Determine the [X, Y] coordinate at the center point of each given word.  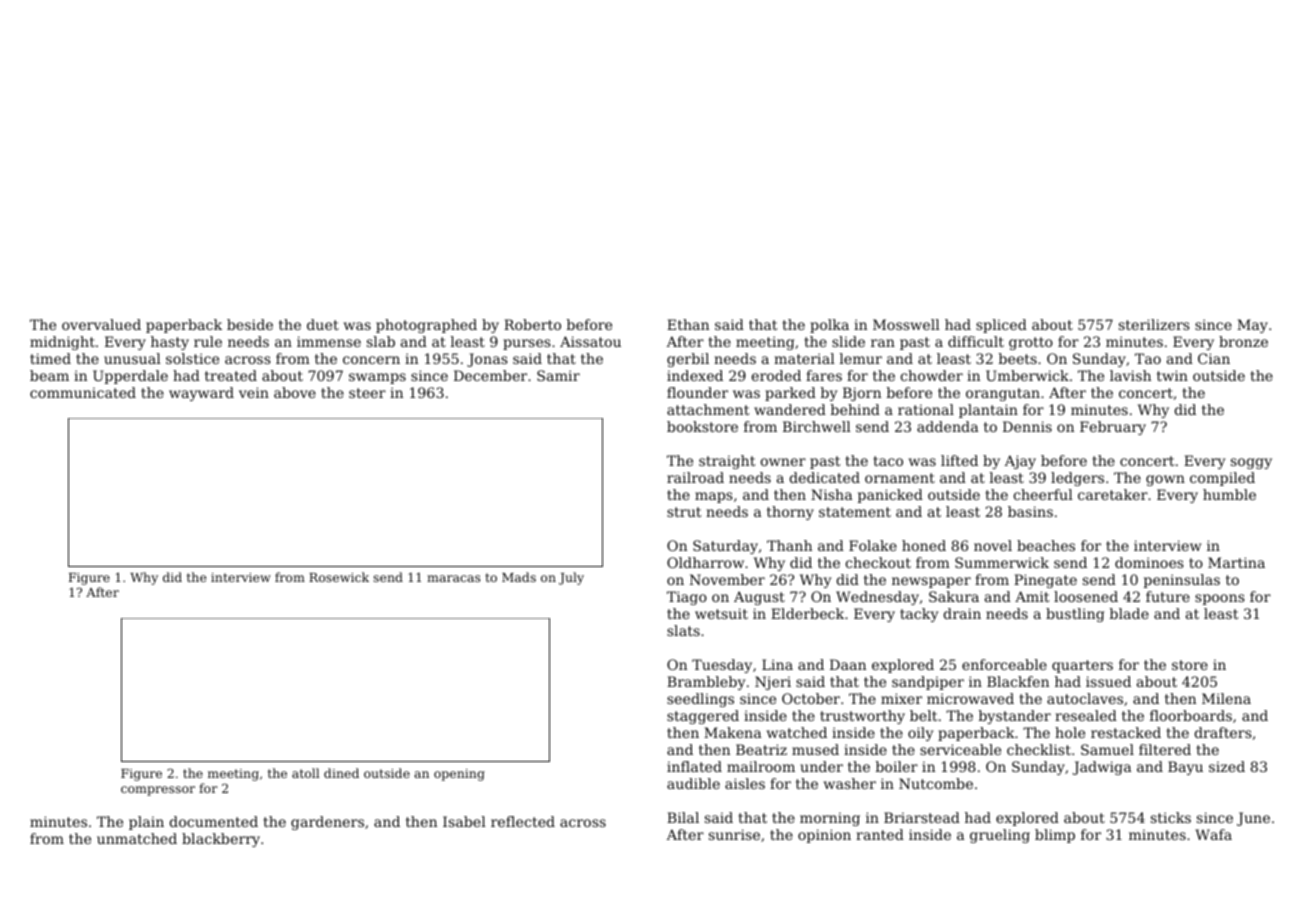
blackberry [221, 840]
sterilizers [1154, 324]
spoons [1220, 599]
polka [829, 326]
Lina [777, 664]
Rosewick [339, 577]
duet [323, 324]
